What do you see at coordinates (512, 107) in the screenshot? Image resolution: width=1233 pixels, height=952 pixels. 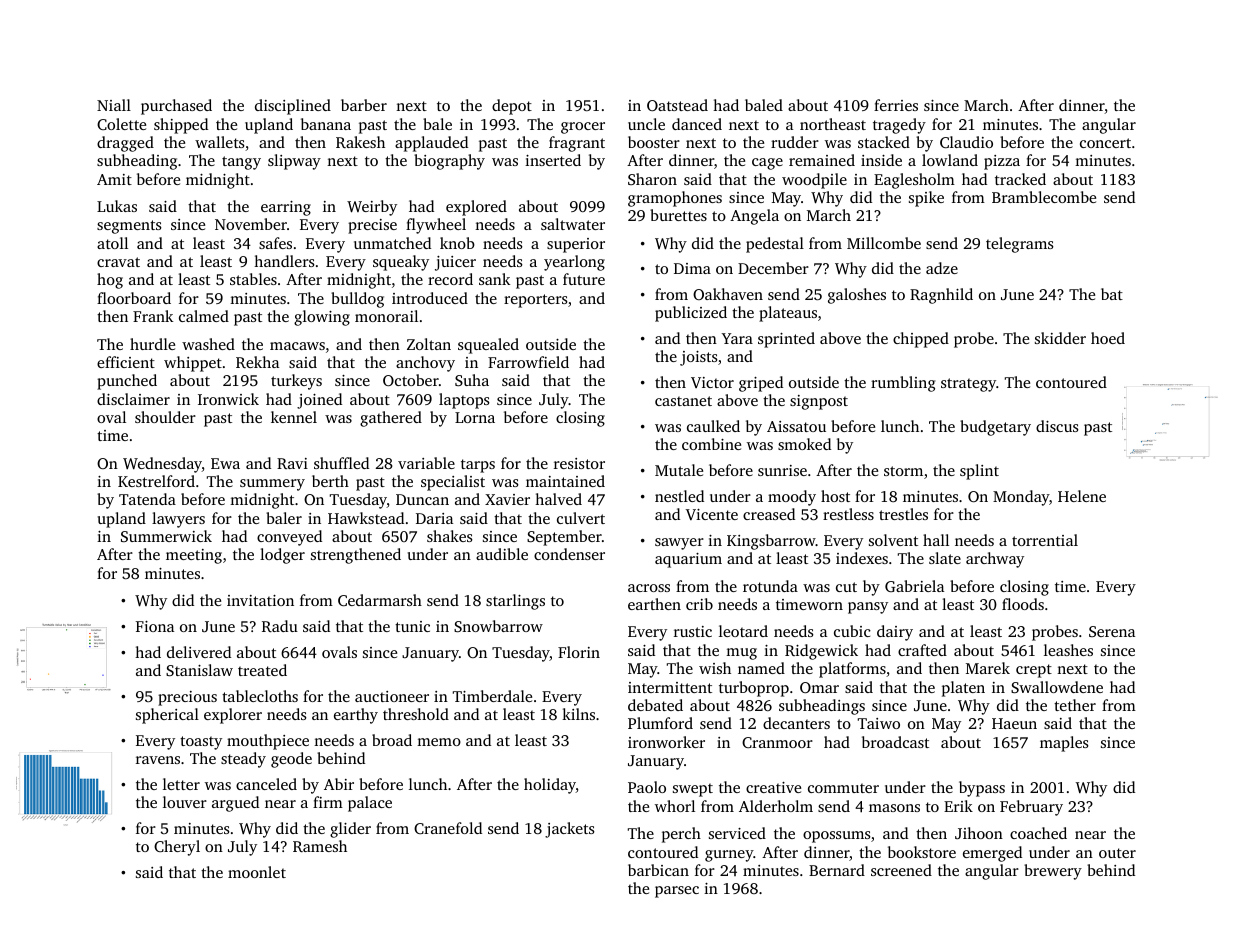 I see `depot` at bounding box center [512, 107].
